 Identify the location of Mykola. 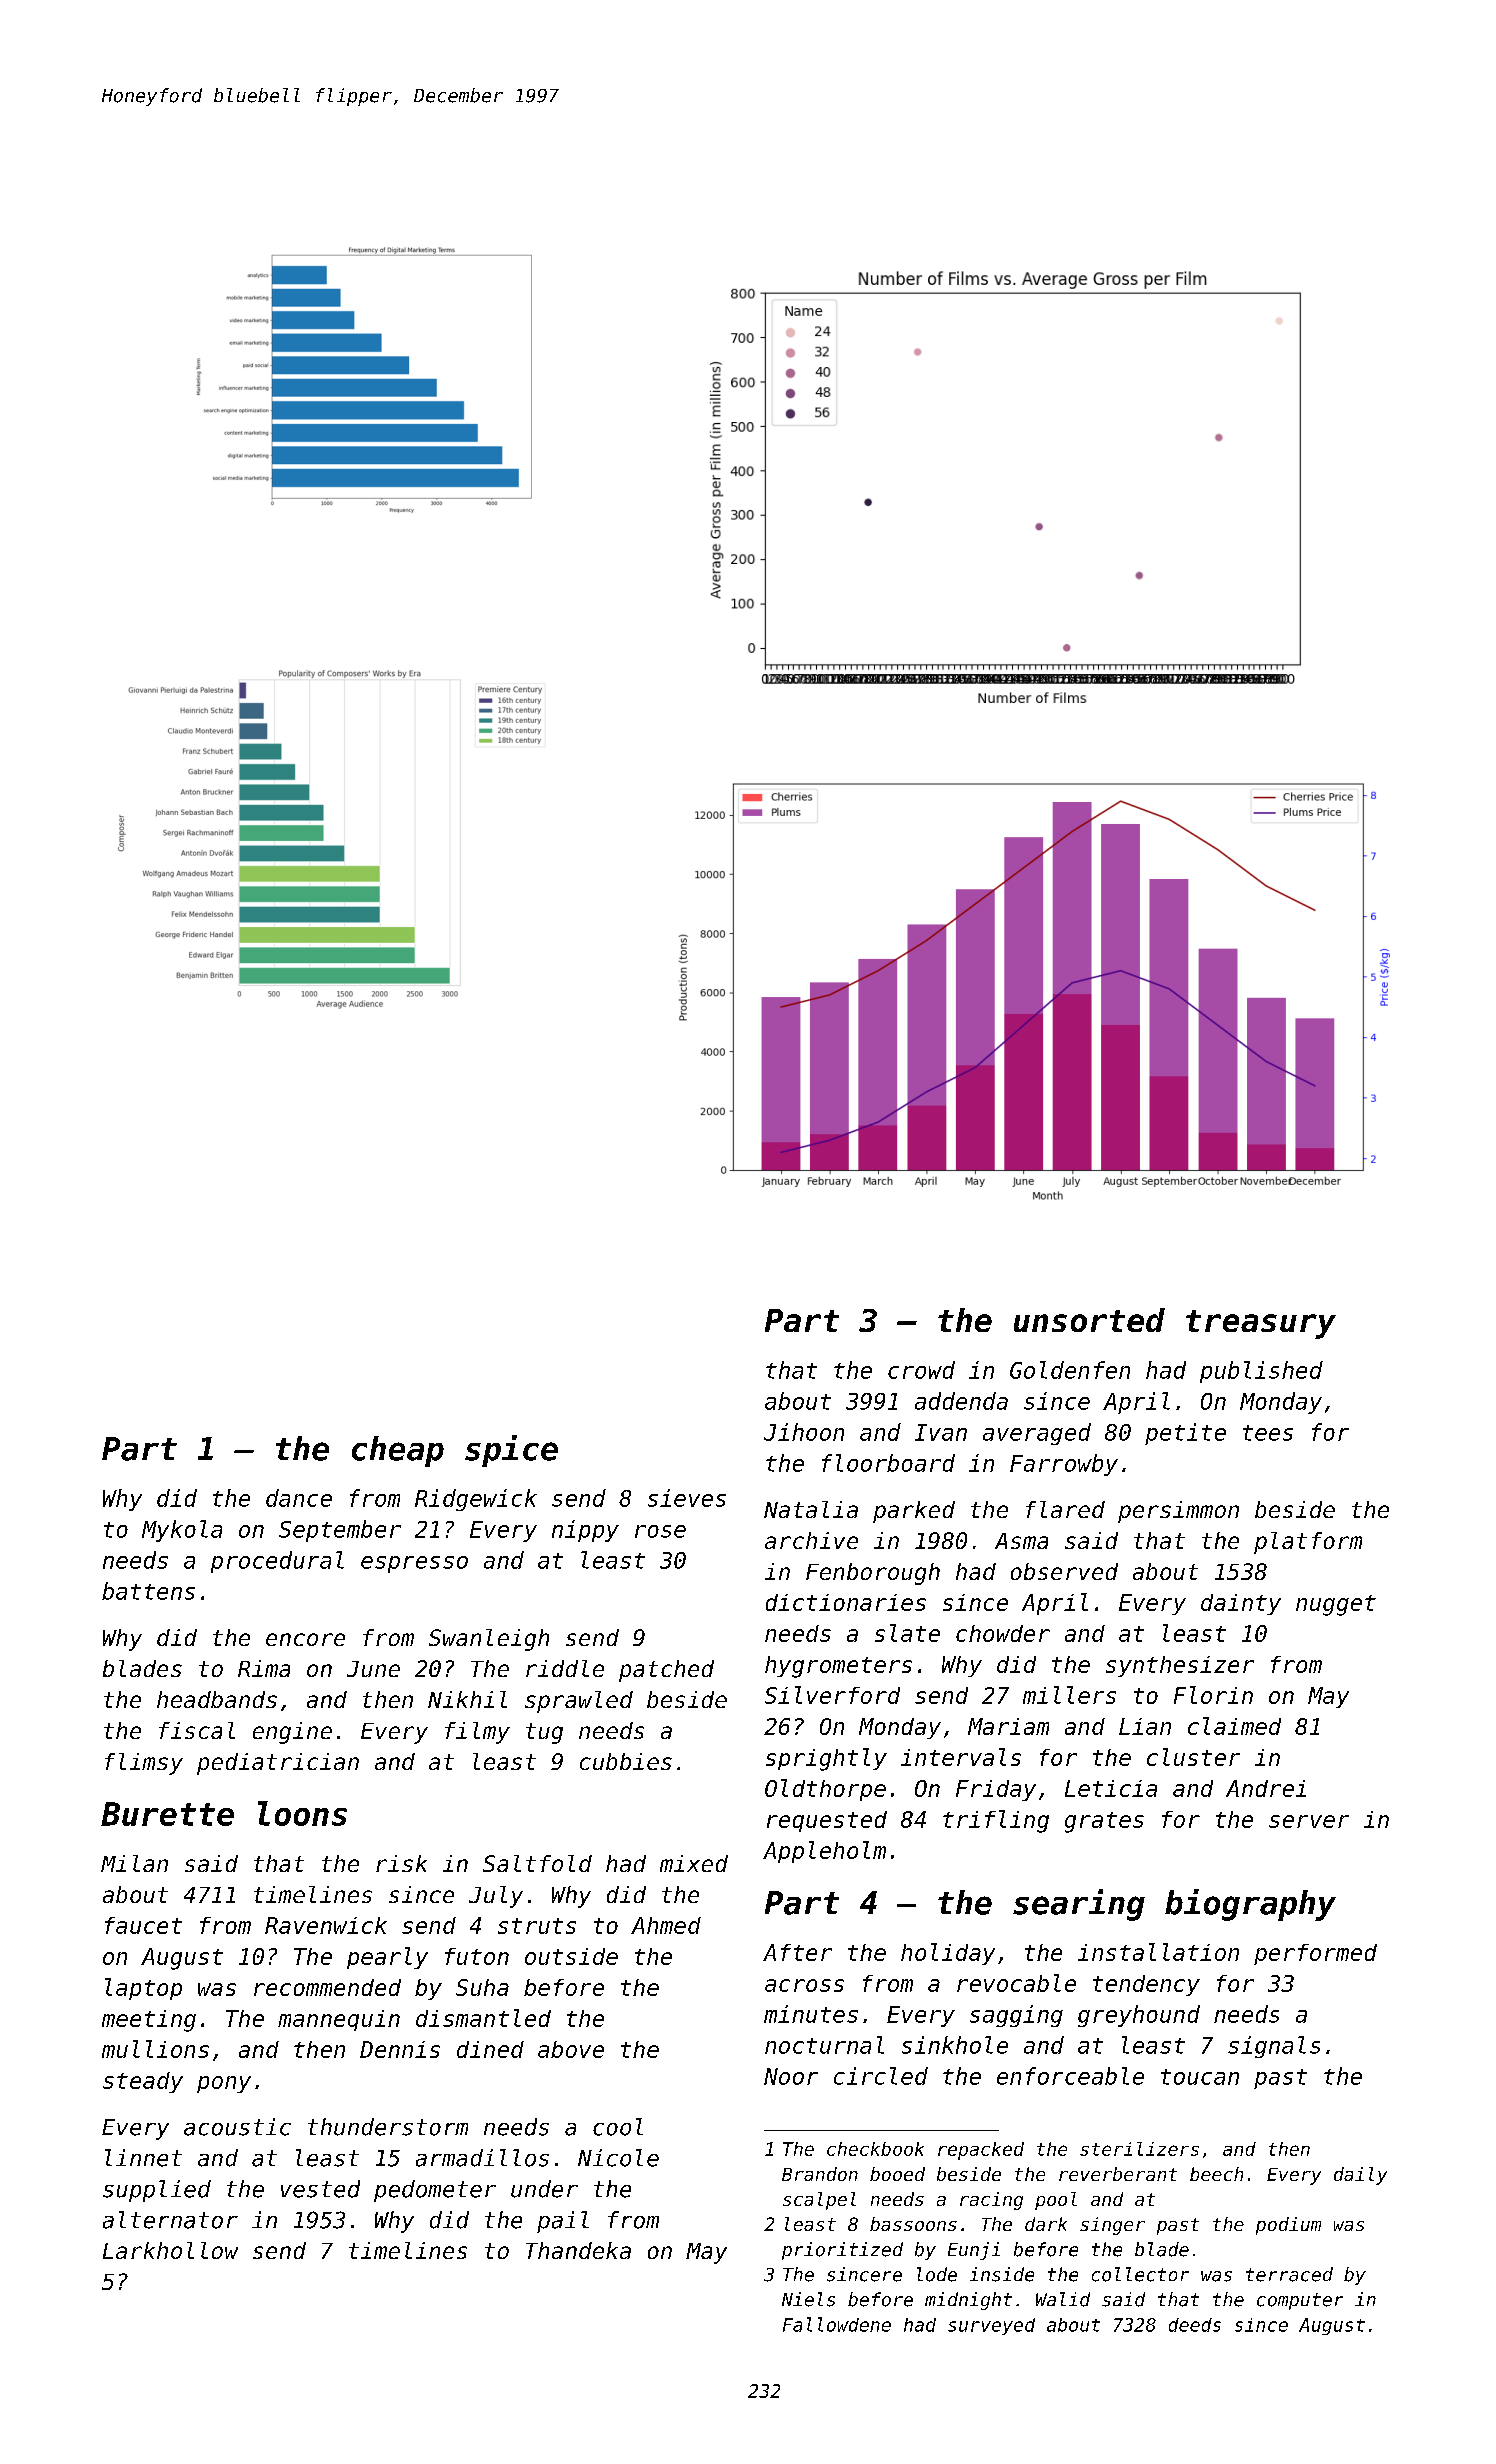
(182, 1531).
